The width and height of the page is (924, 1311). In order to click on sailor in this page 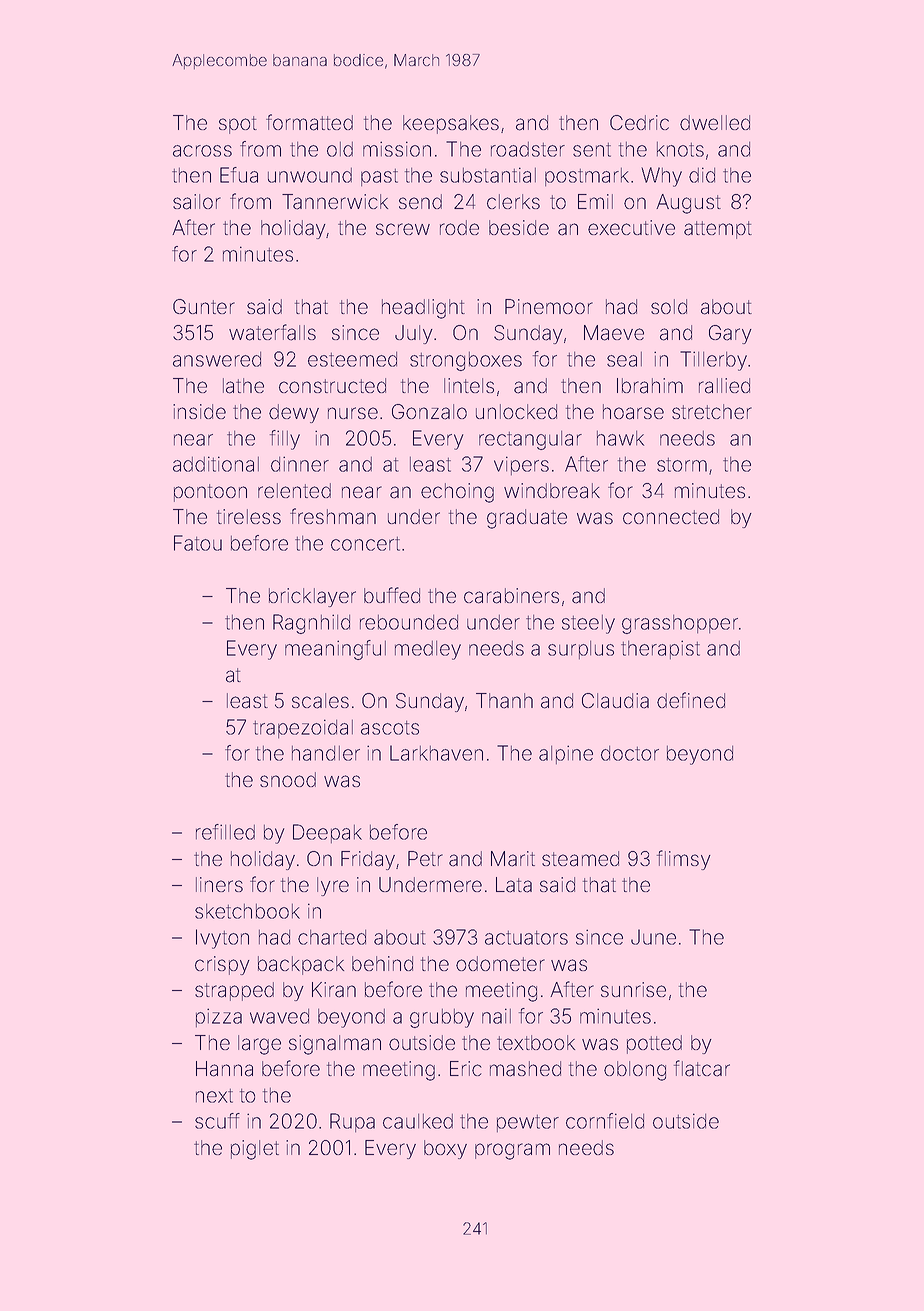, I will do `click(197, 202)`.
